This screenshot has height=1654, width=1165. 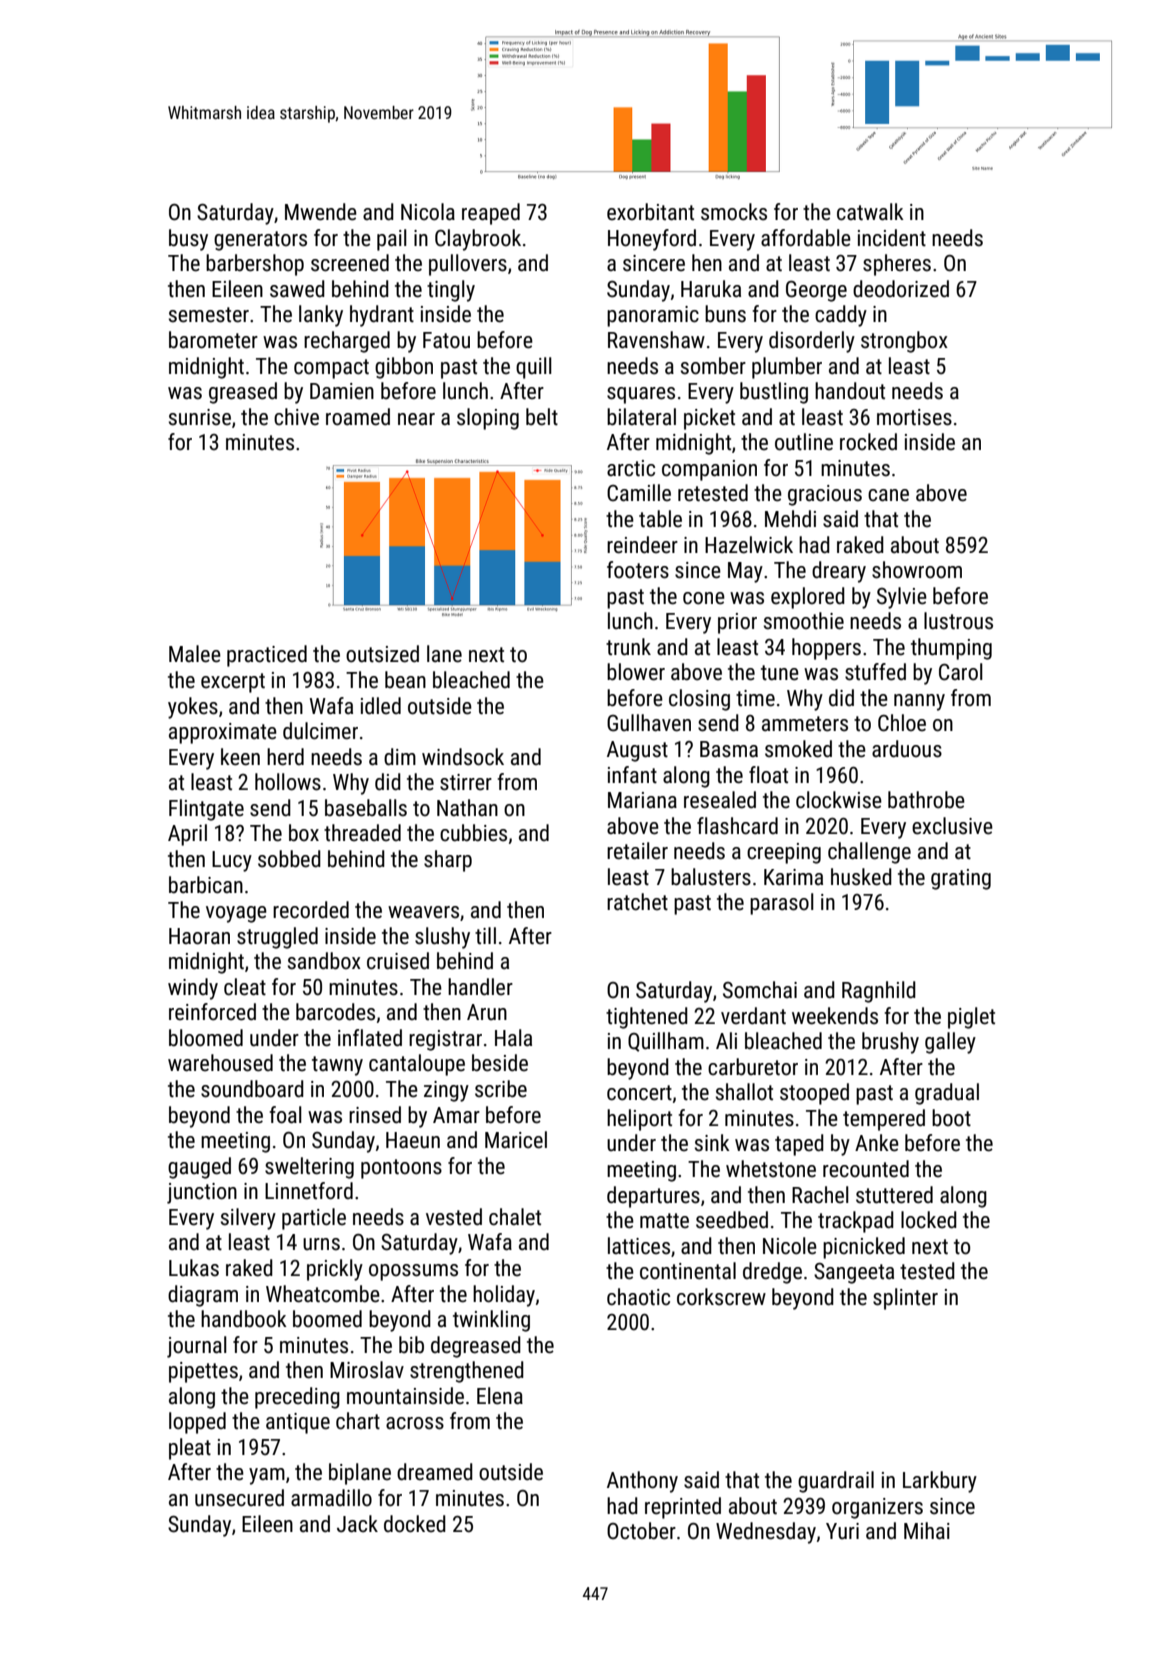 What do you see at coordinates (289, 859) in the screenshot?
I see `sobbed` at bounding box center [289, 859].
